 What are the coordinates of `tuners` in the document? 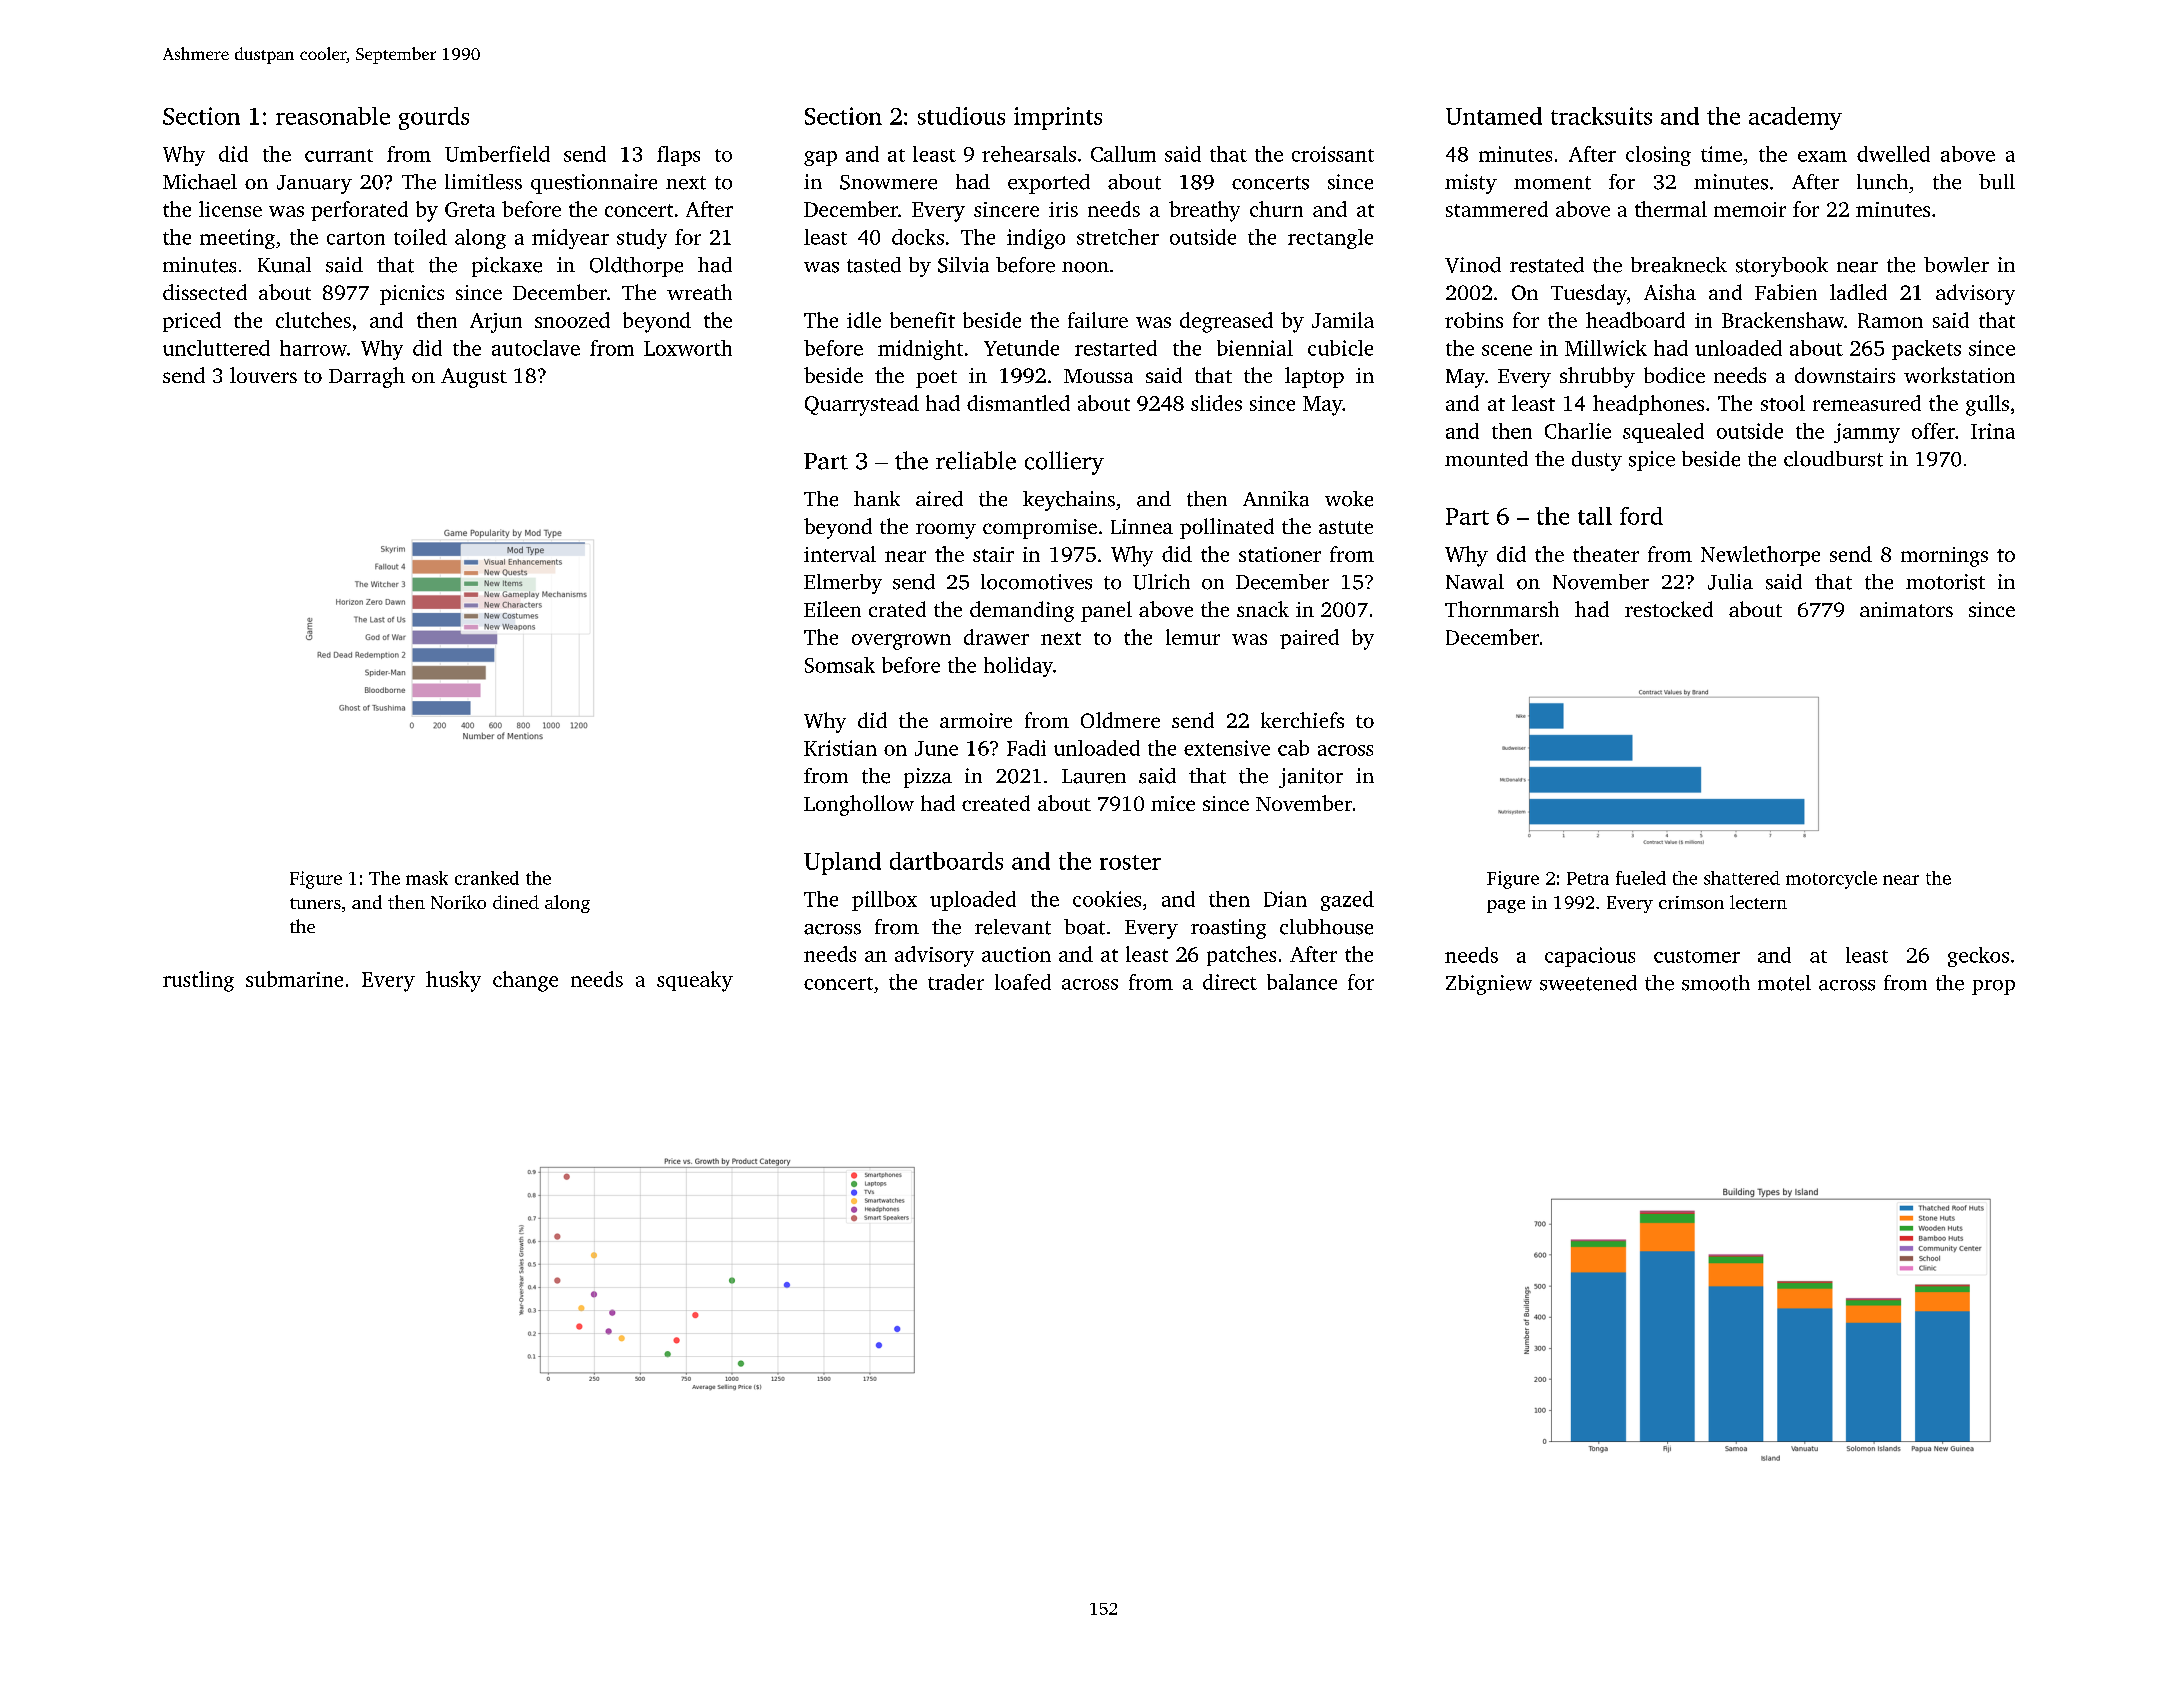 It's located at (315, 903).
